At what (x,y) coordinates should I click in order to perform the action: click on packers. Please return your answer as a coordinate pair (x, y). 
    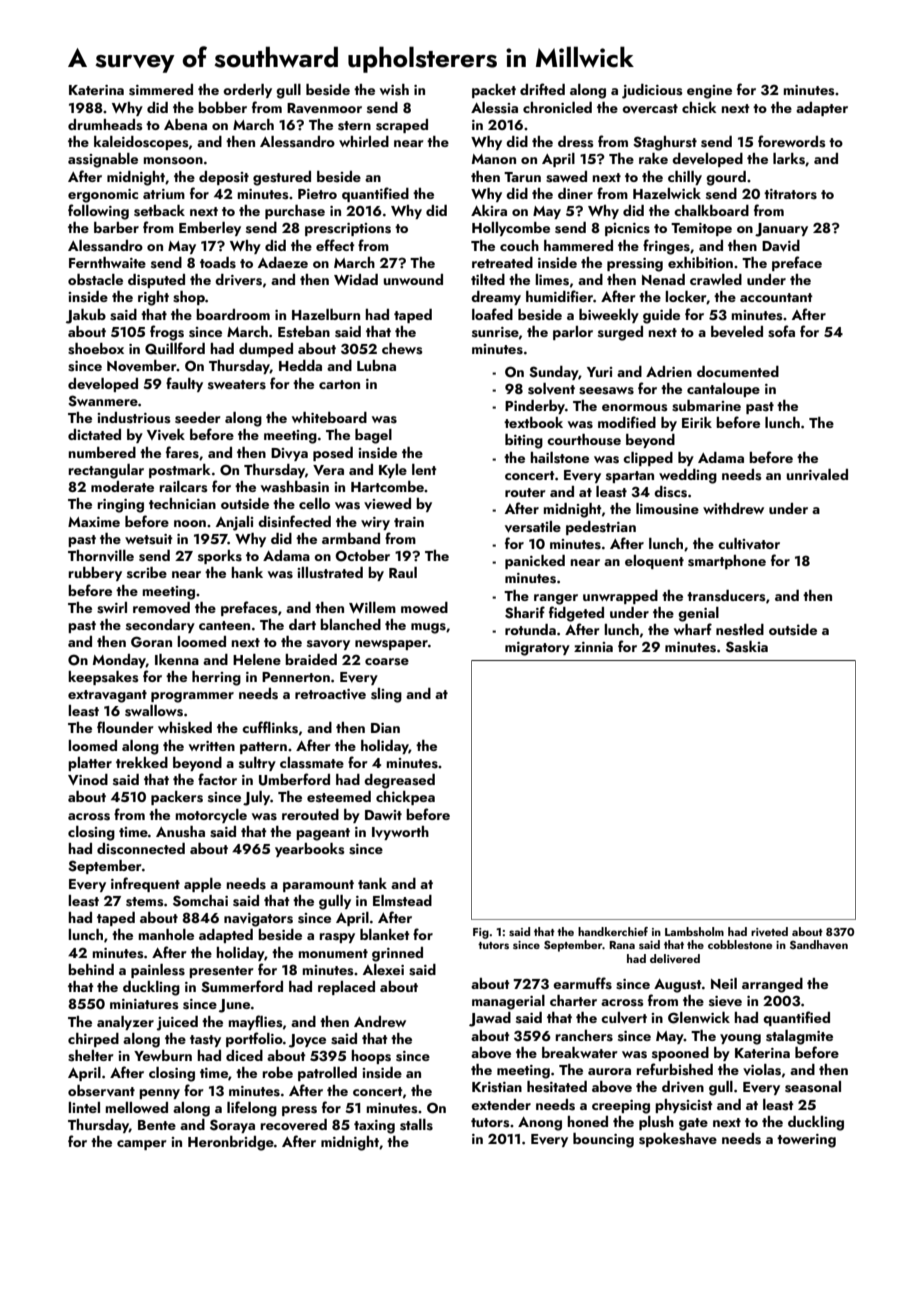
    Looking at the image, I should click on (177, 798).
